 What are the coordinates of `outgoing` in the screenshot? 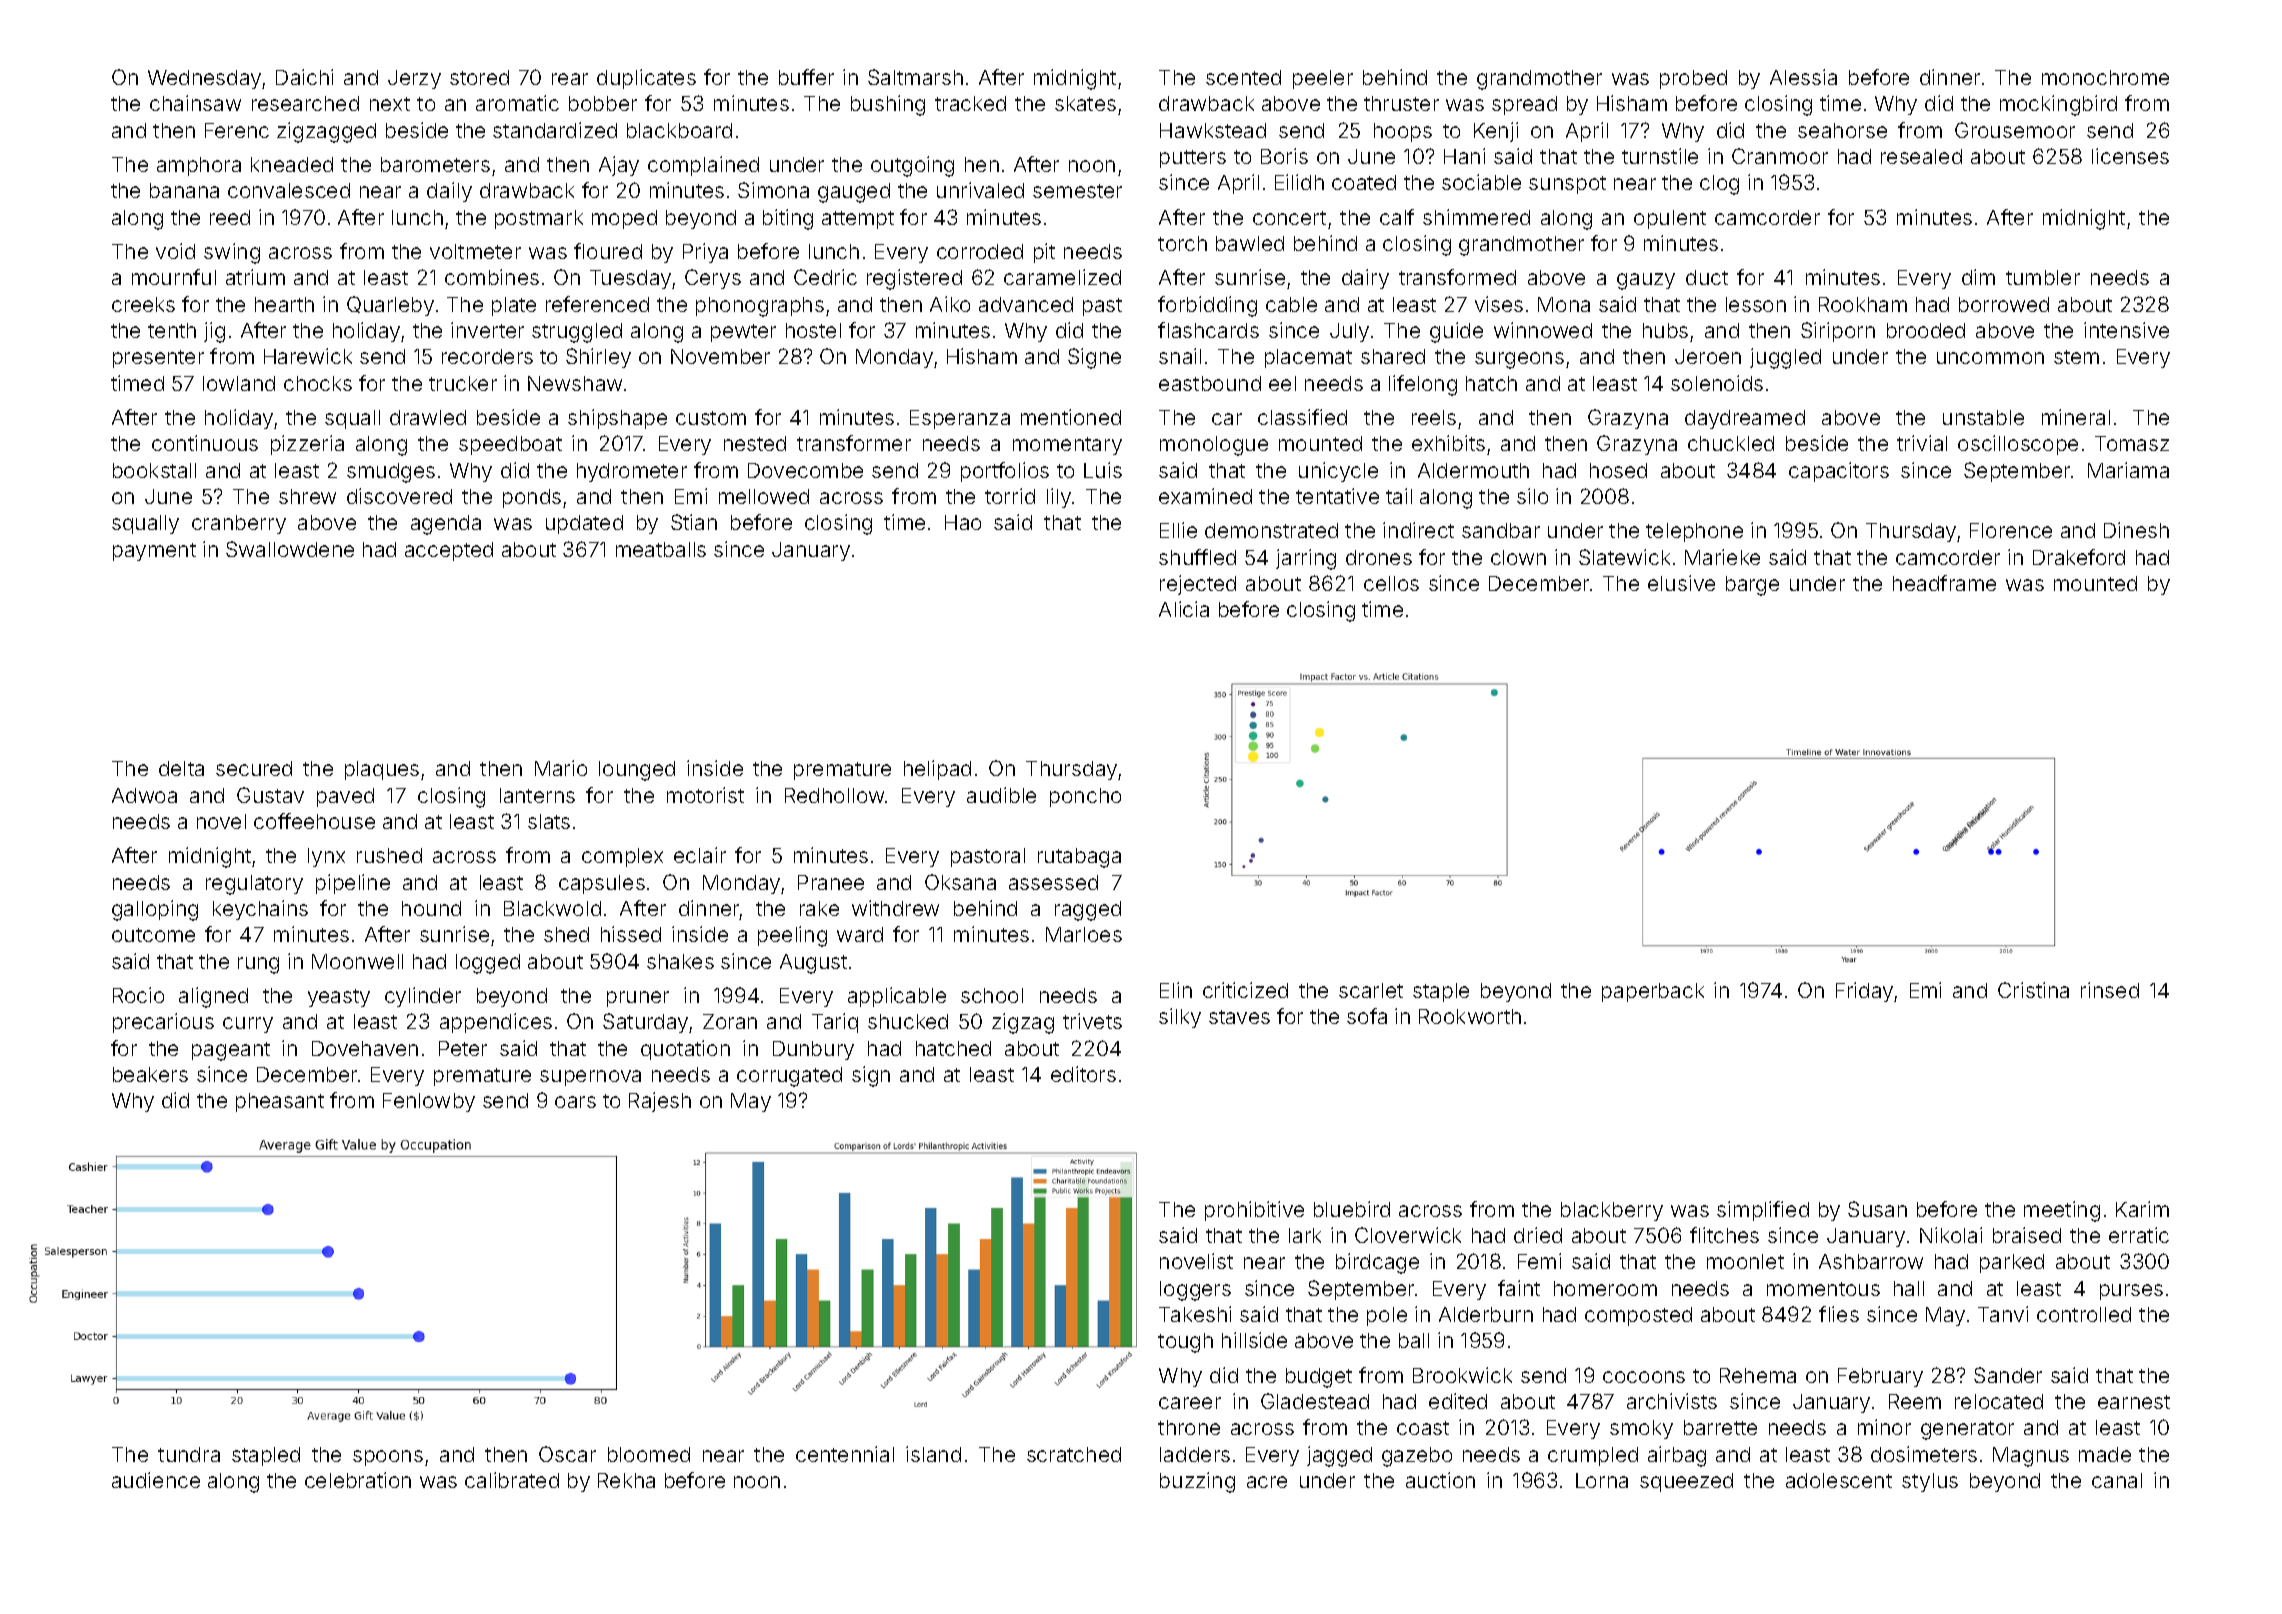 It's located at (912, 166).
